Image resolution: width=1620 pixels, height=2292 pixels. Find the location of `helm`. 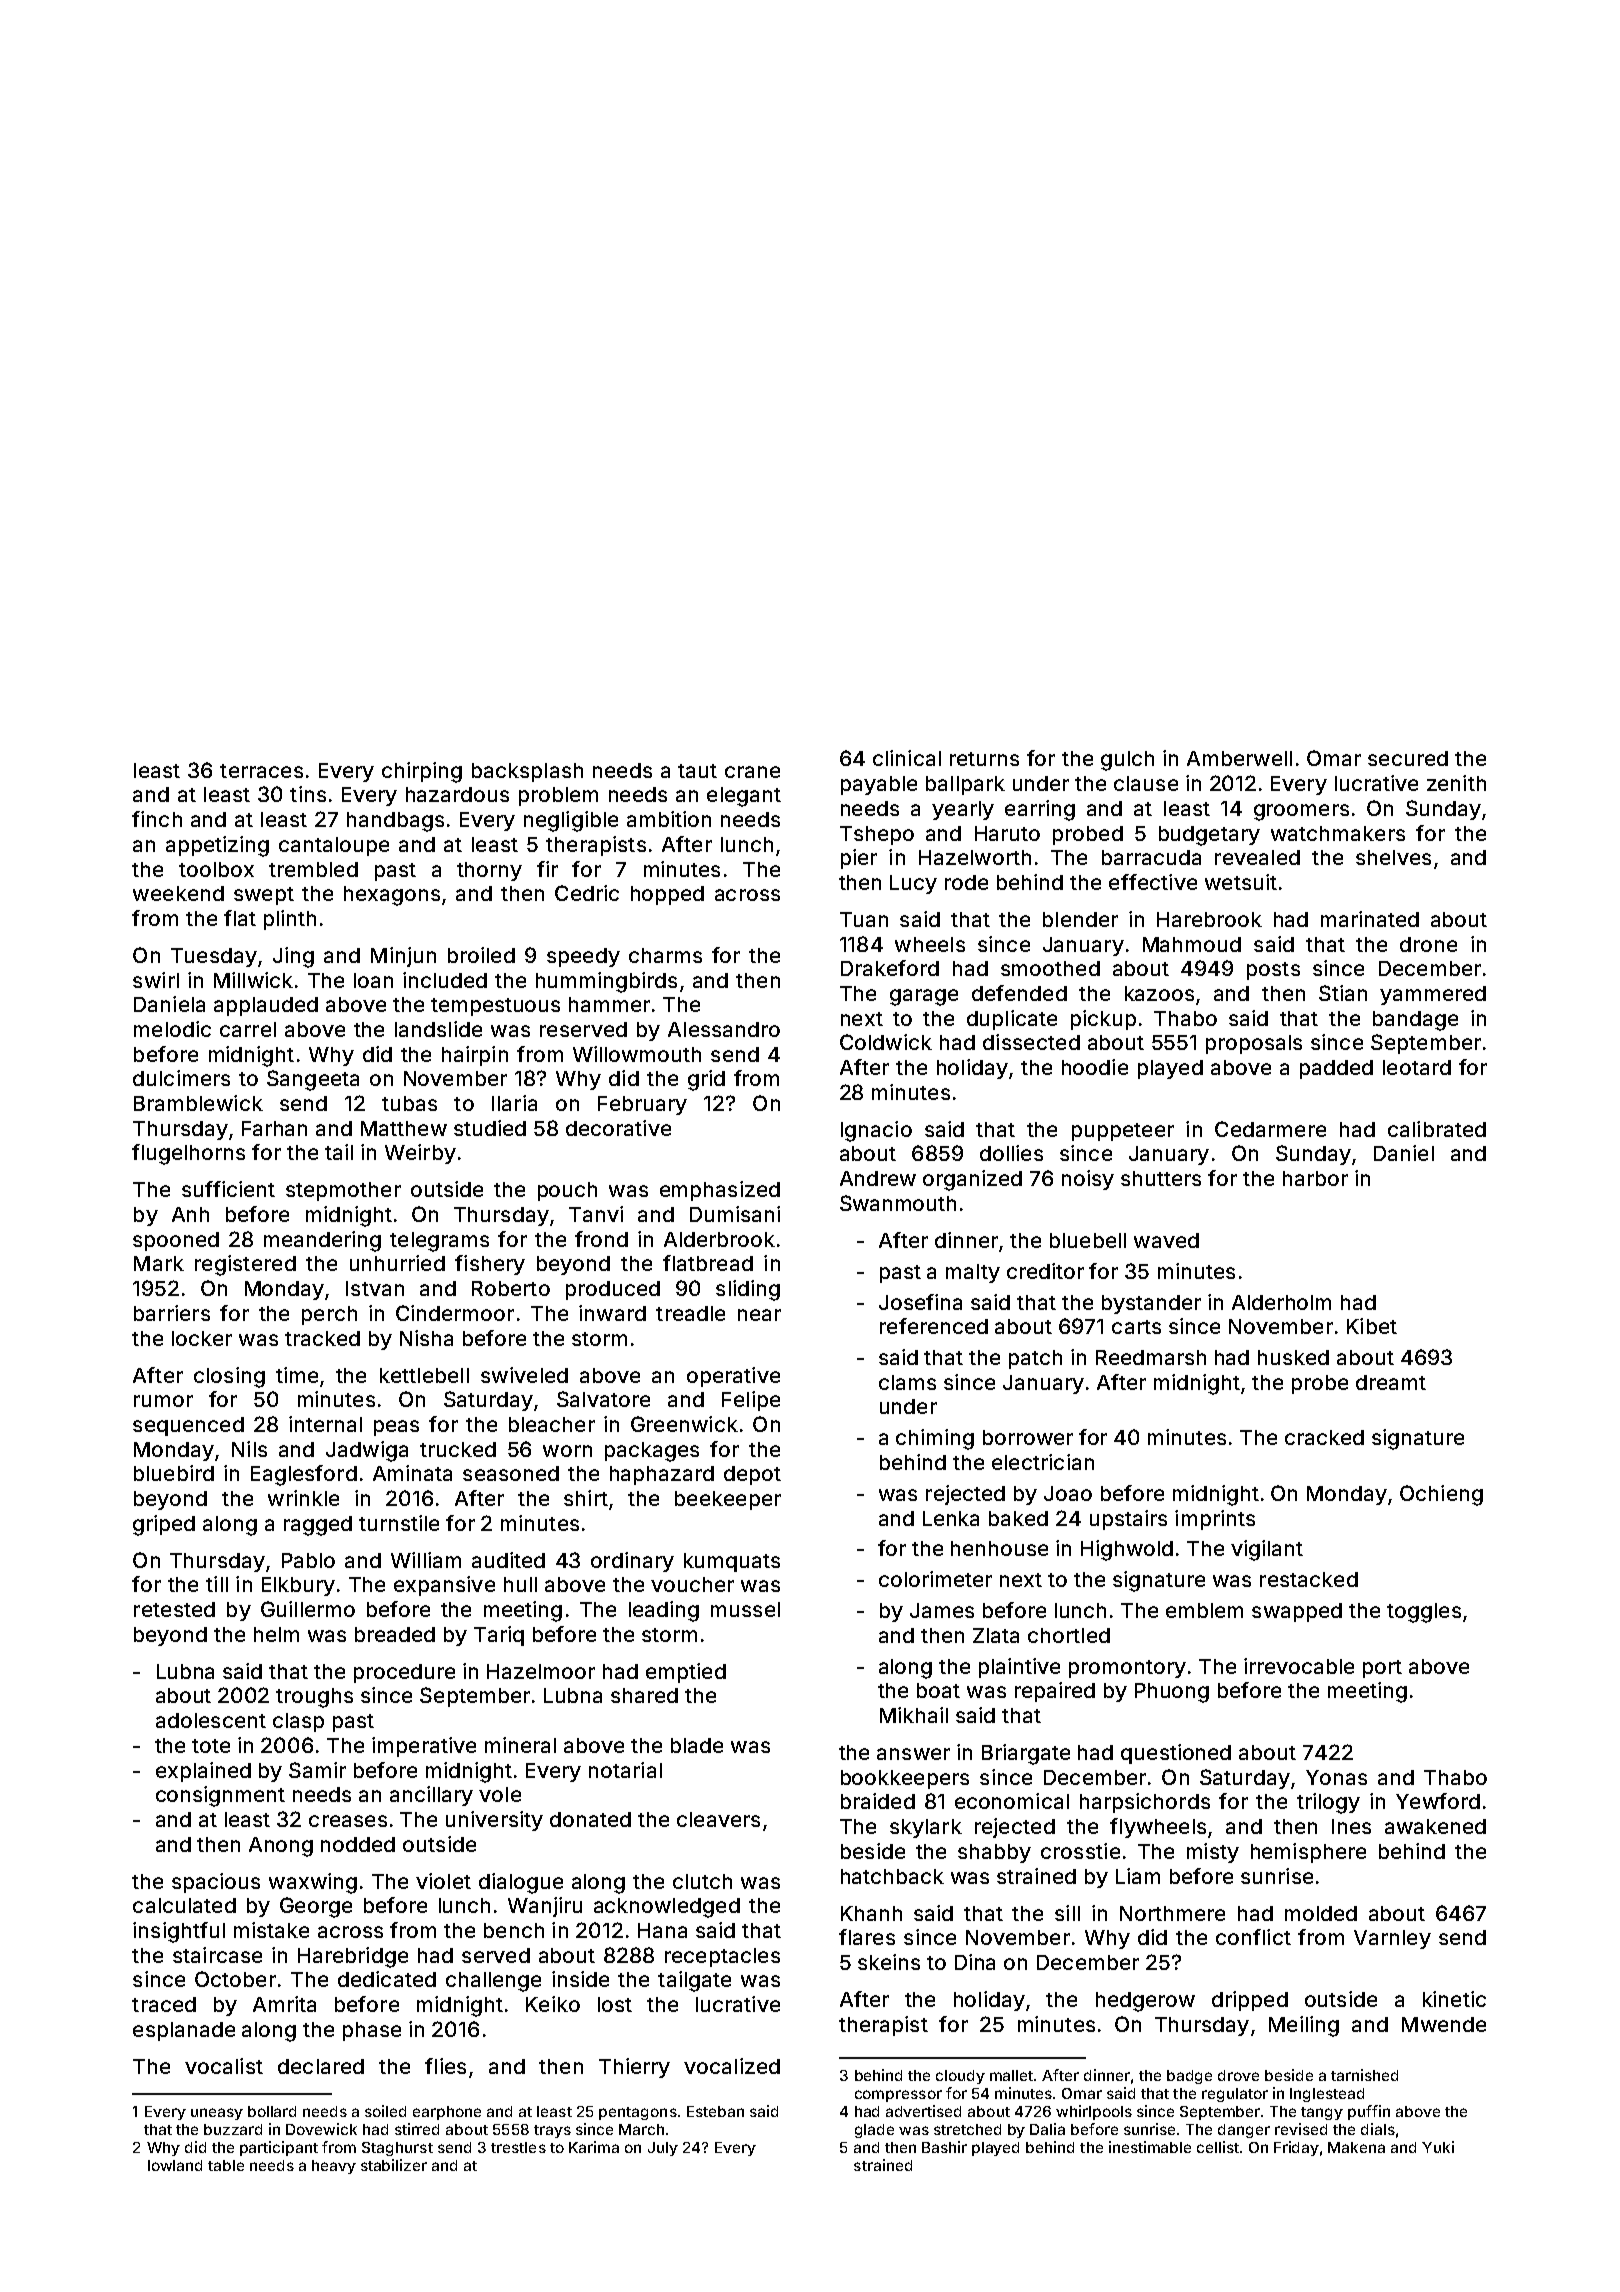

helm is located at coordinates (276, 1634).
